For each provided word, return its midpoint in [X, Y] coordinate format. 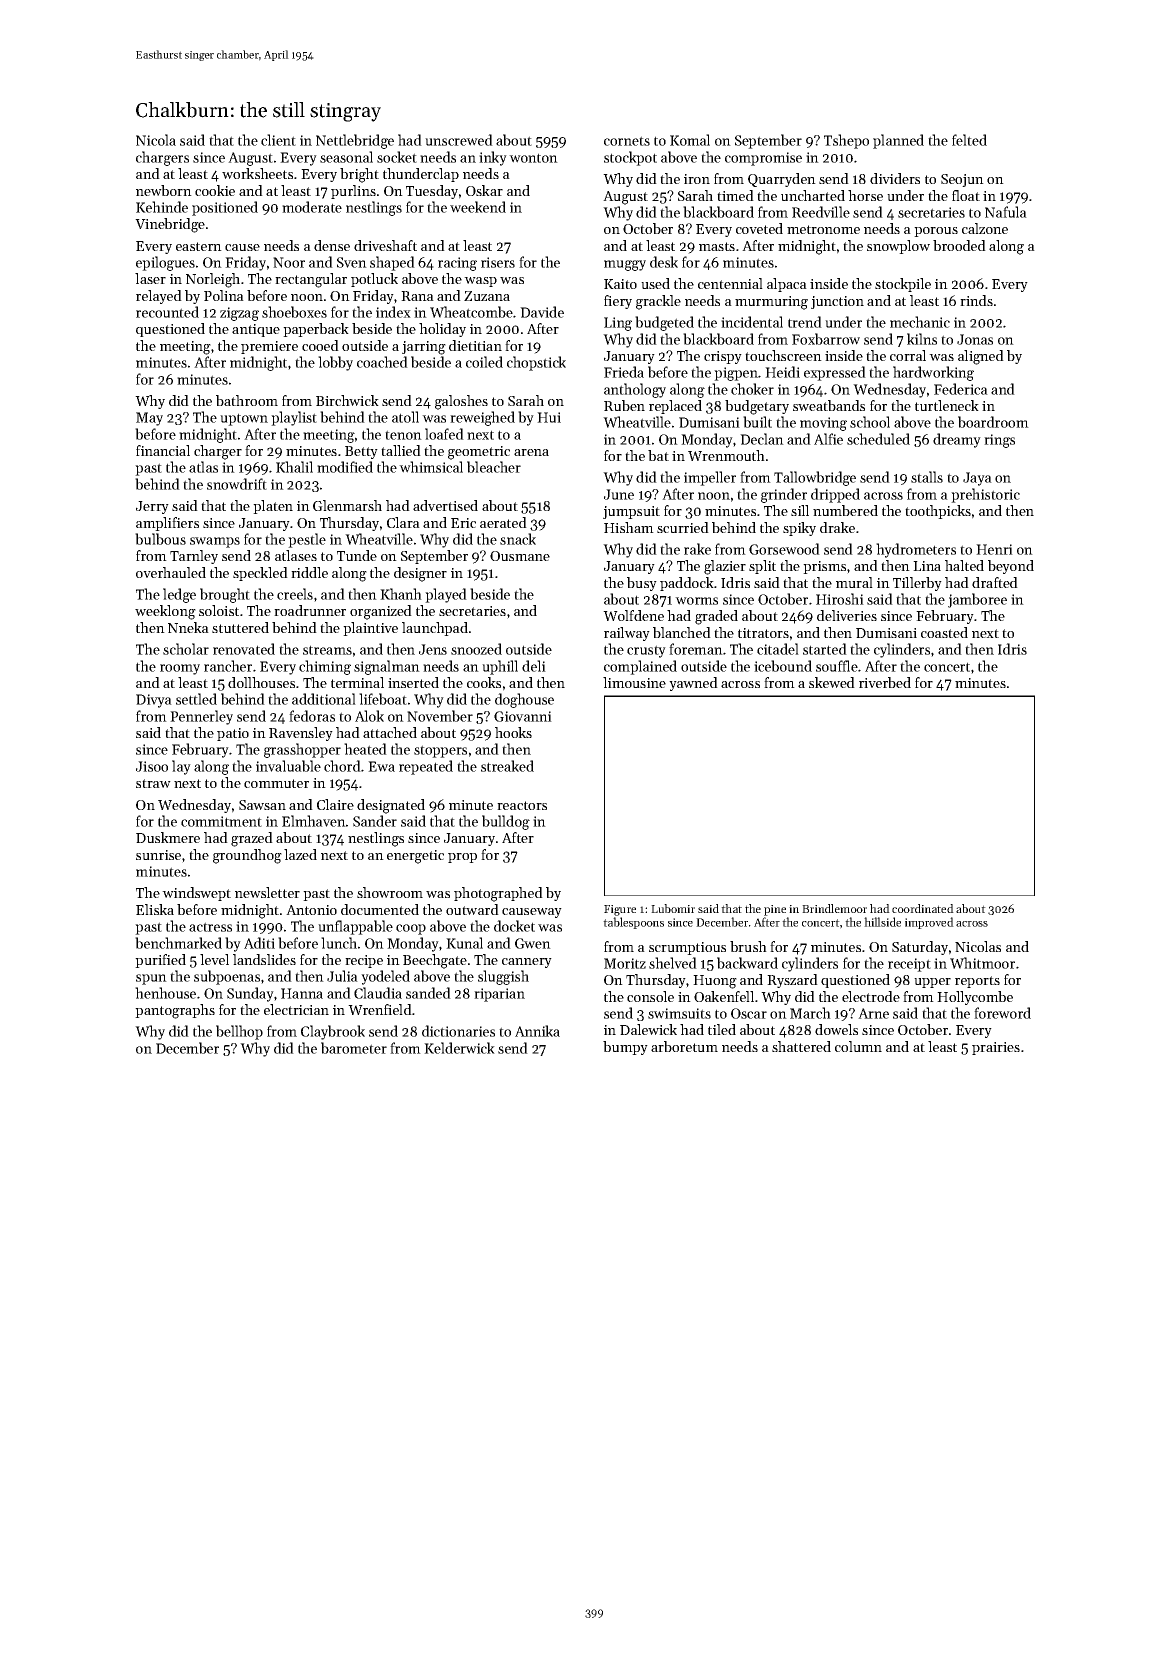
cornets [627, 141]
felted [969, 140]
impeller [710, 478]
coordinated [923, 908]
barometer [354, 1048]
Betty [361, 452]
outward [472, 909]
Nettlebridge [355, 141]
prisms [824, 567]
